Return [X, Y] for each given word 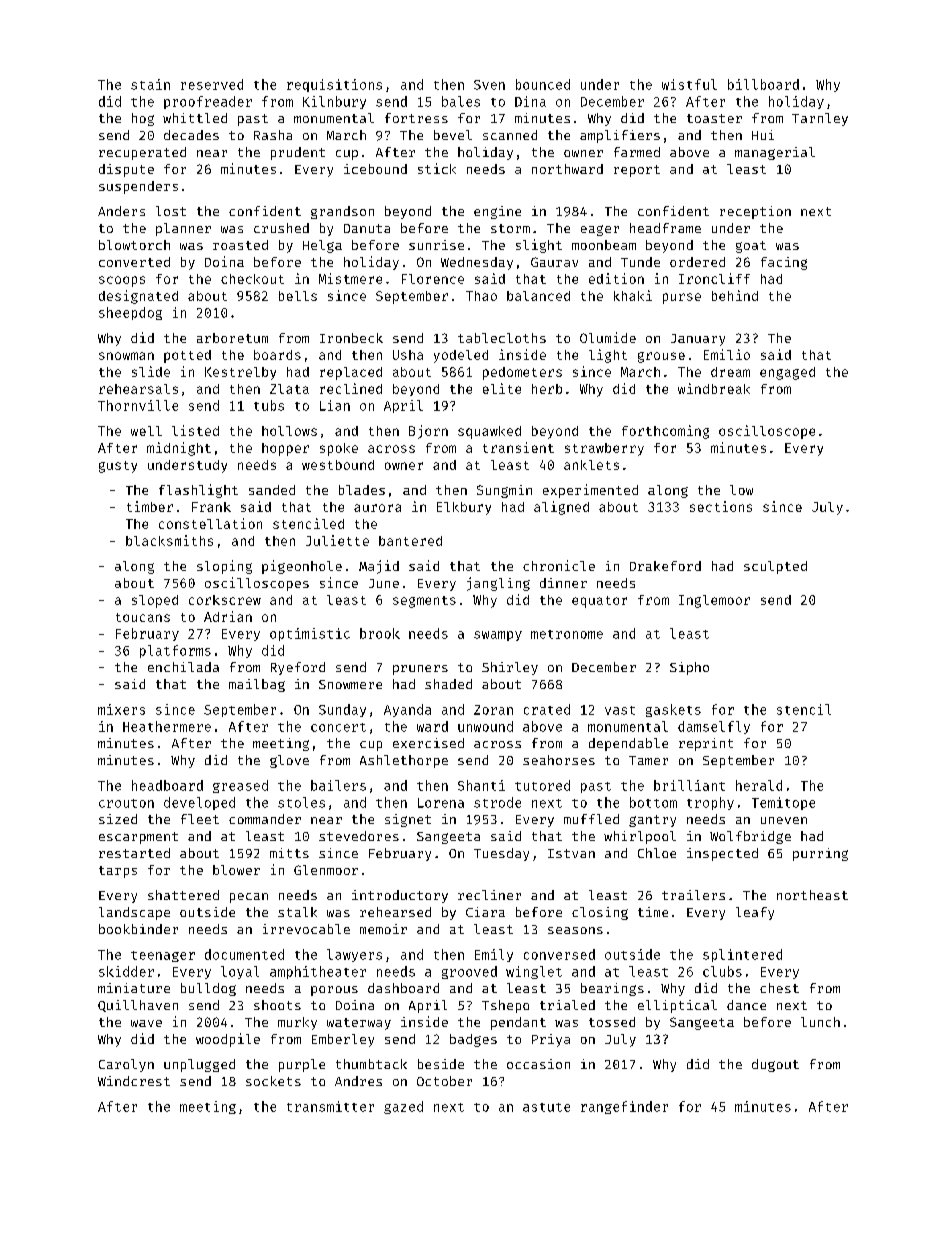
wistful [689, 84]
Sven [489, 85]
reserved [212, 84]
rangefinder [624, 1107]
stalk [297, 912]
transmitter [330, 1106]
